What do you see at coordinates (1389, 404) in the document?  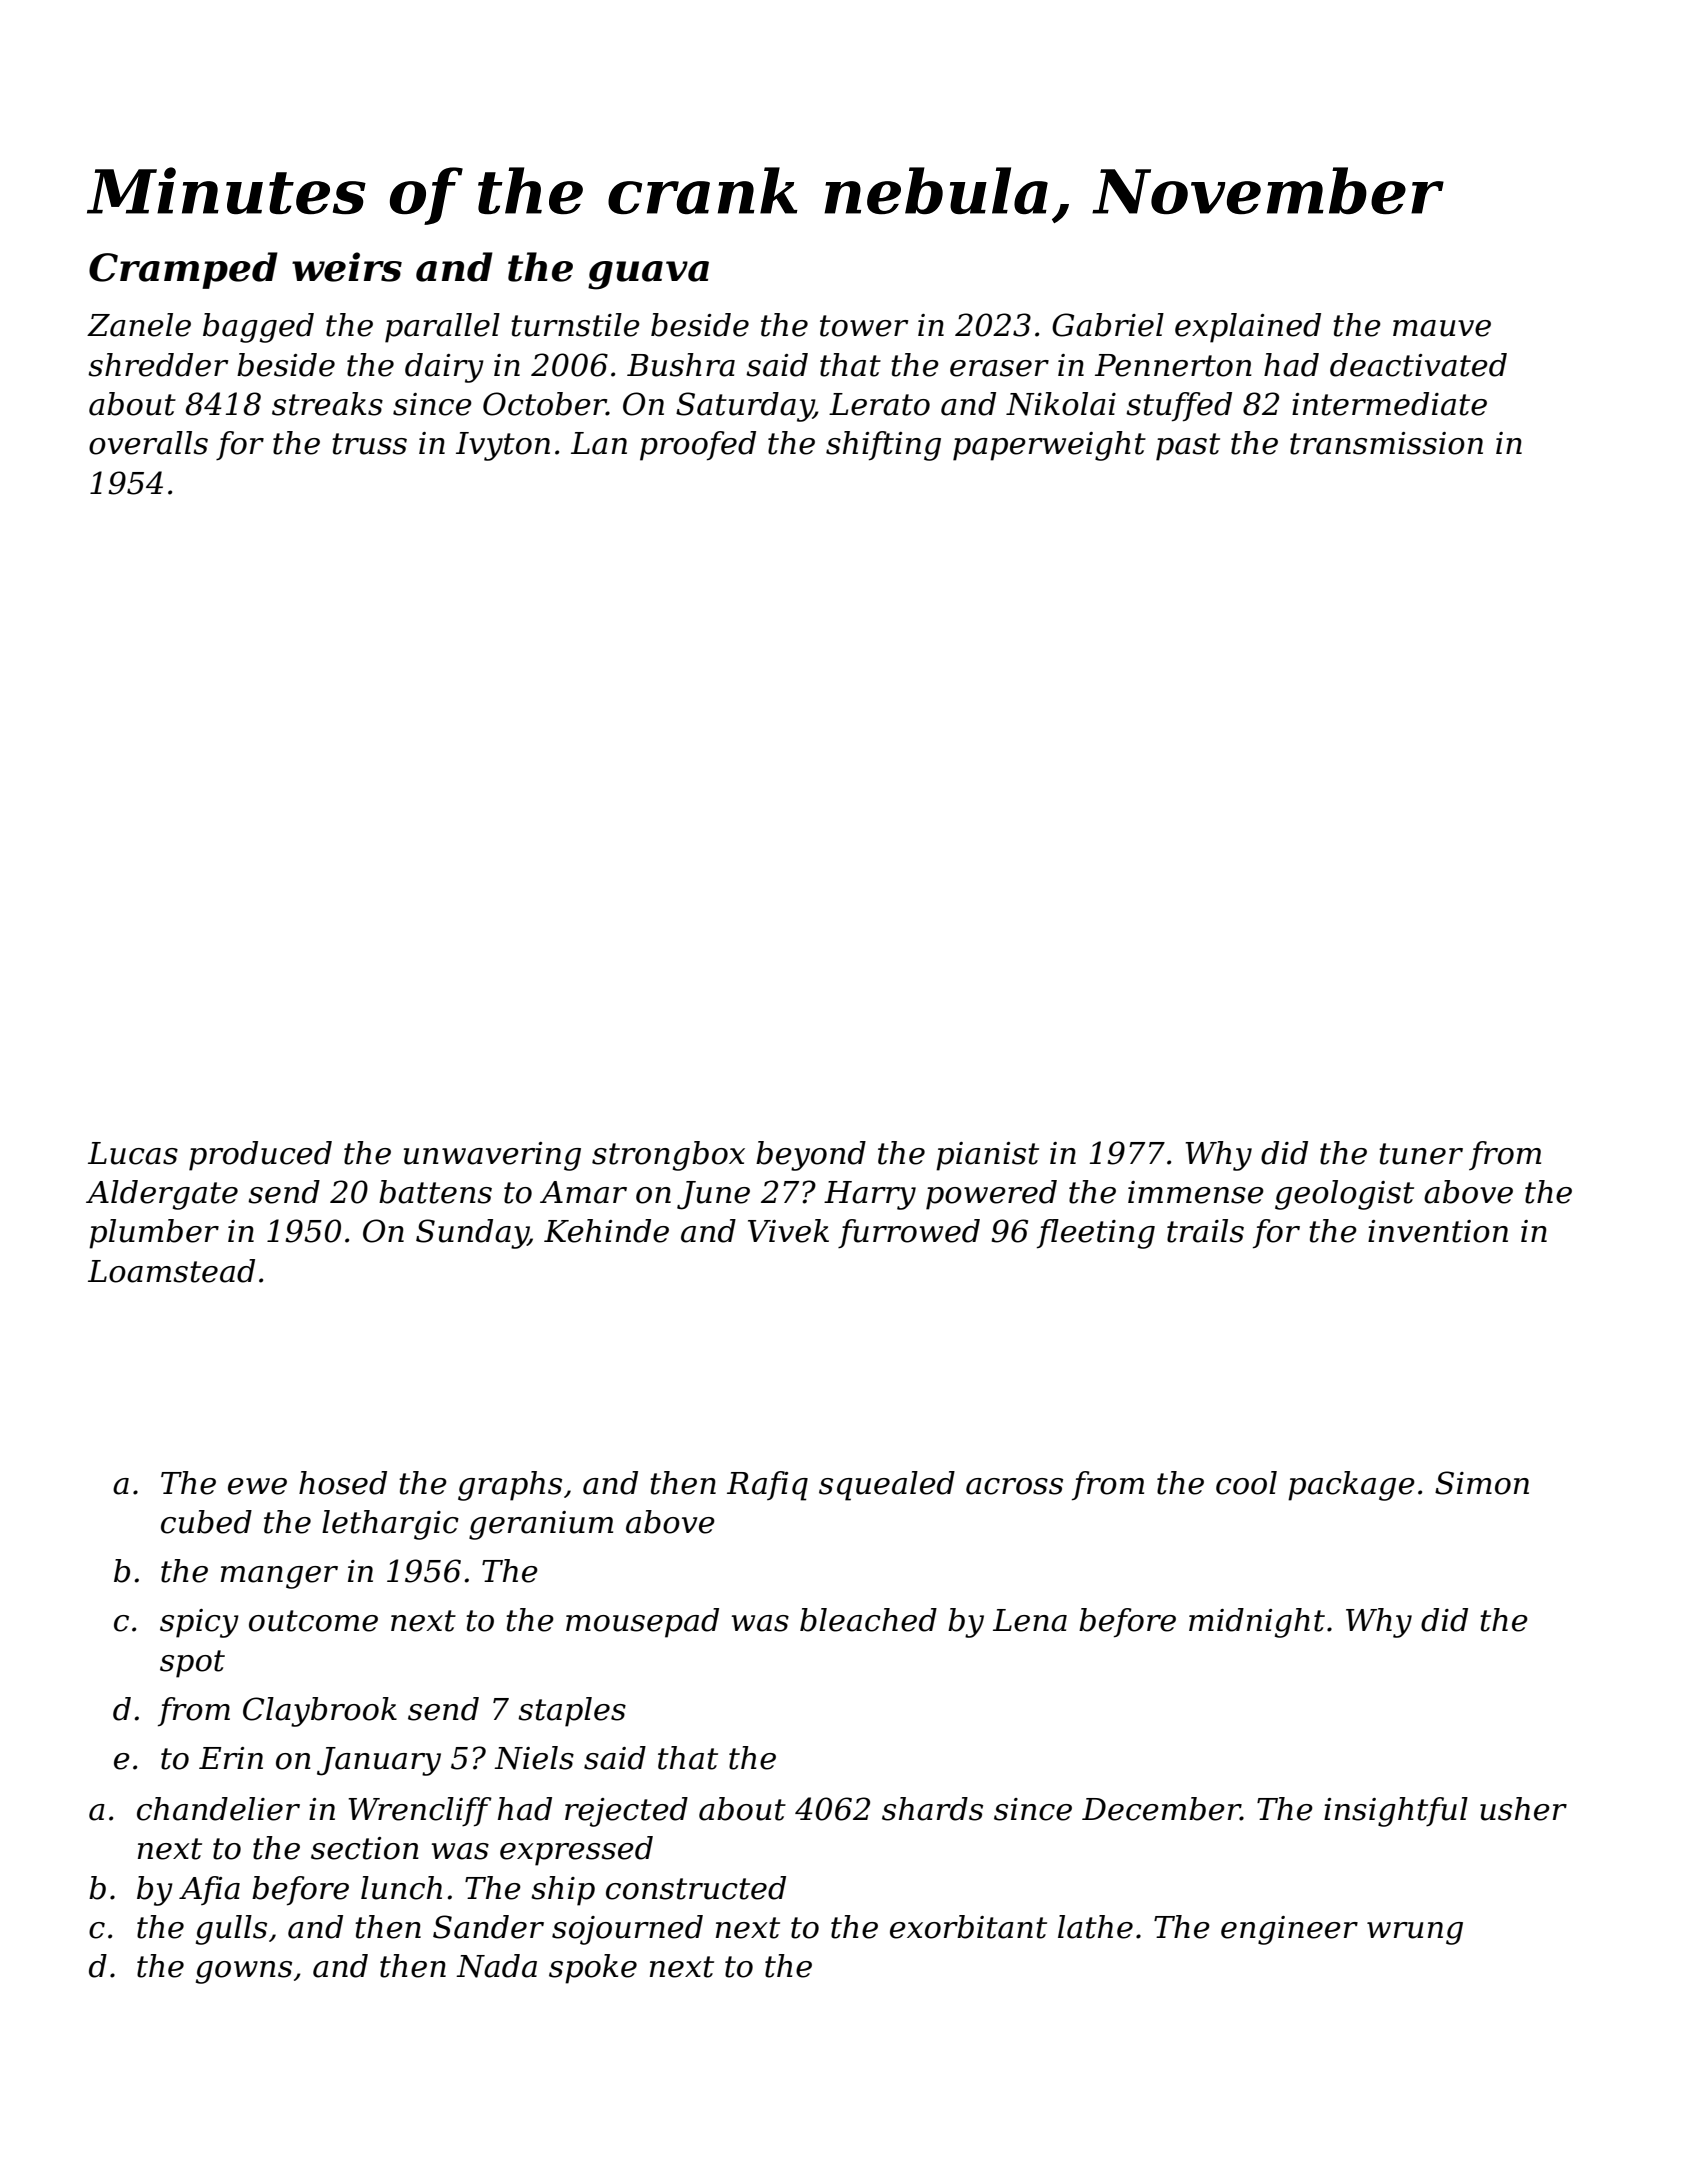 I see `intermediate` at bounding box center [1389, 404].
